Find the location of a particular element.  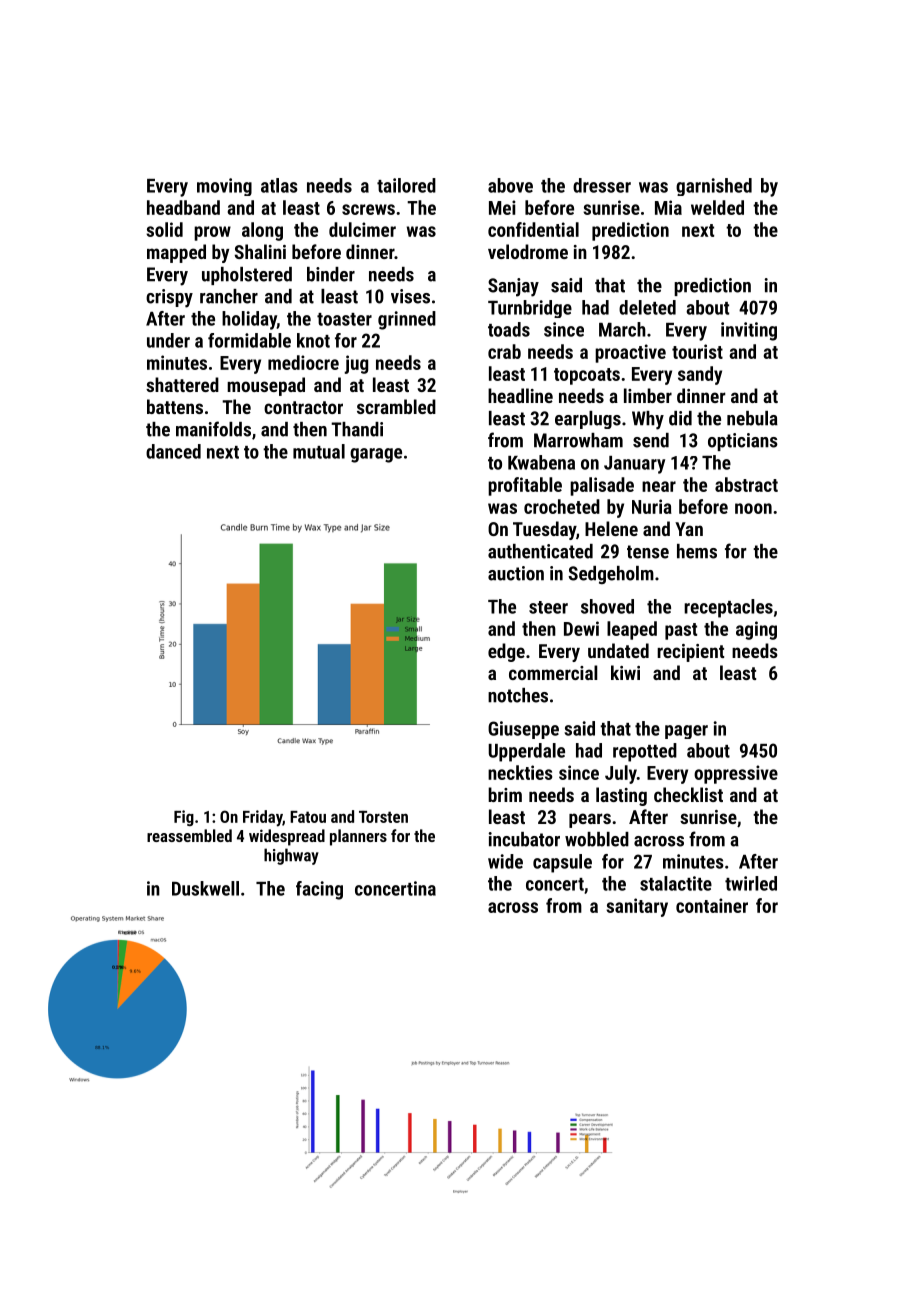

atlas is located at coordinates (279, 185).
